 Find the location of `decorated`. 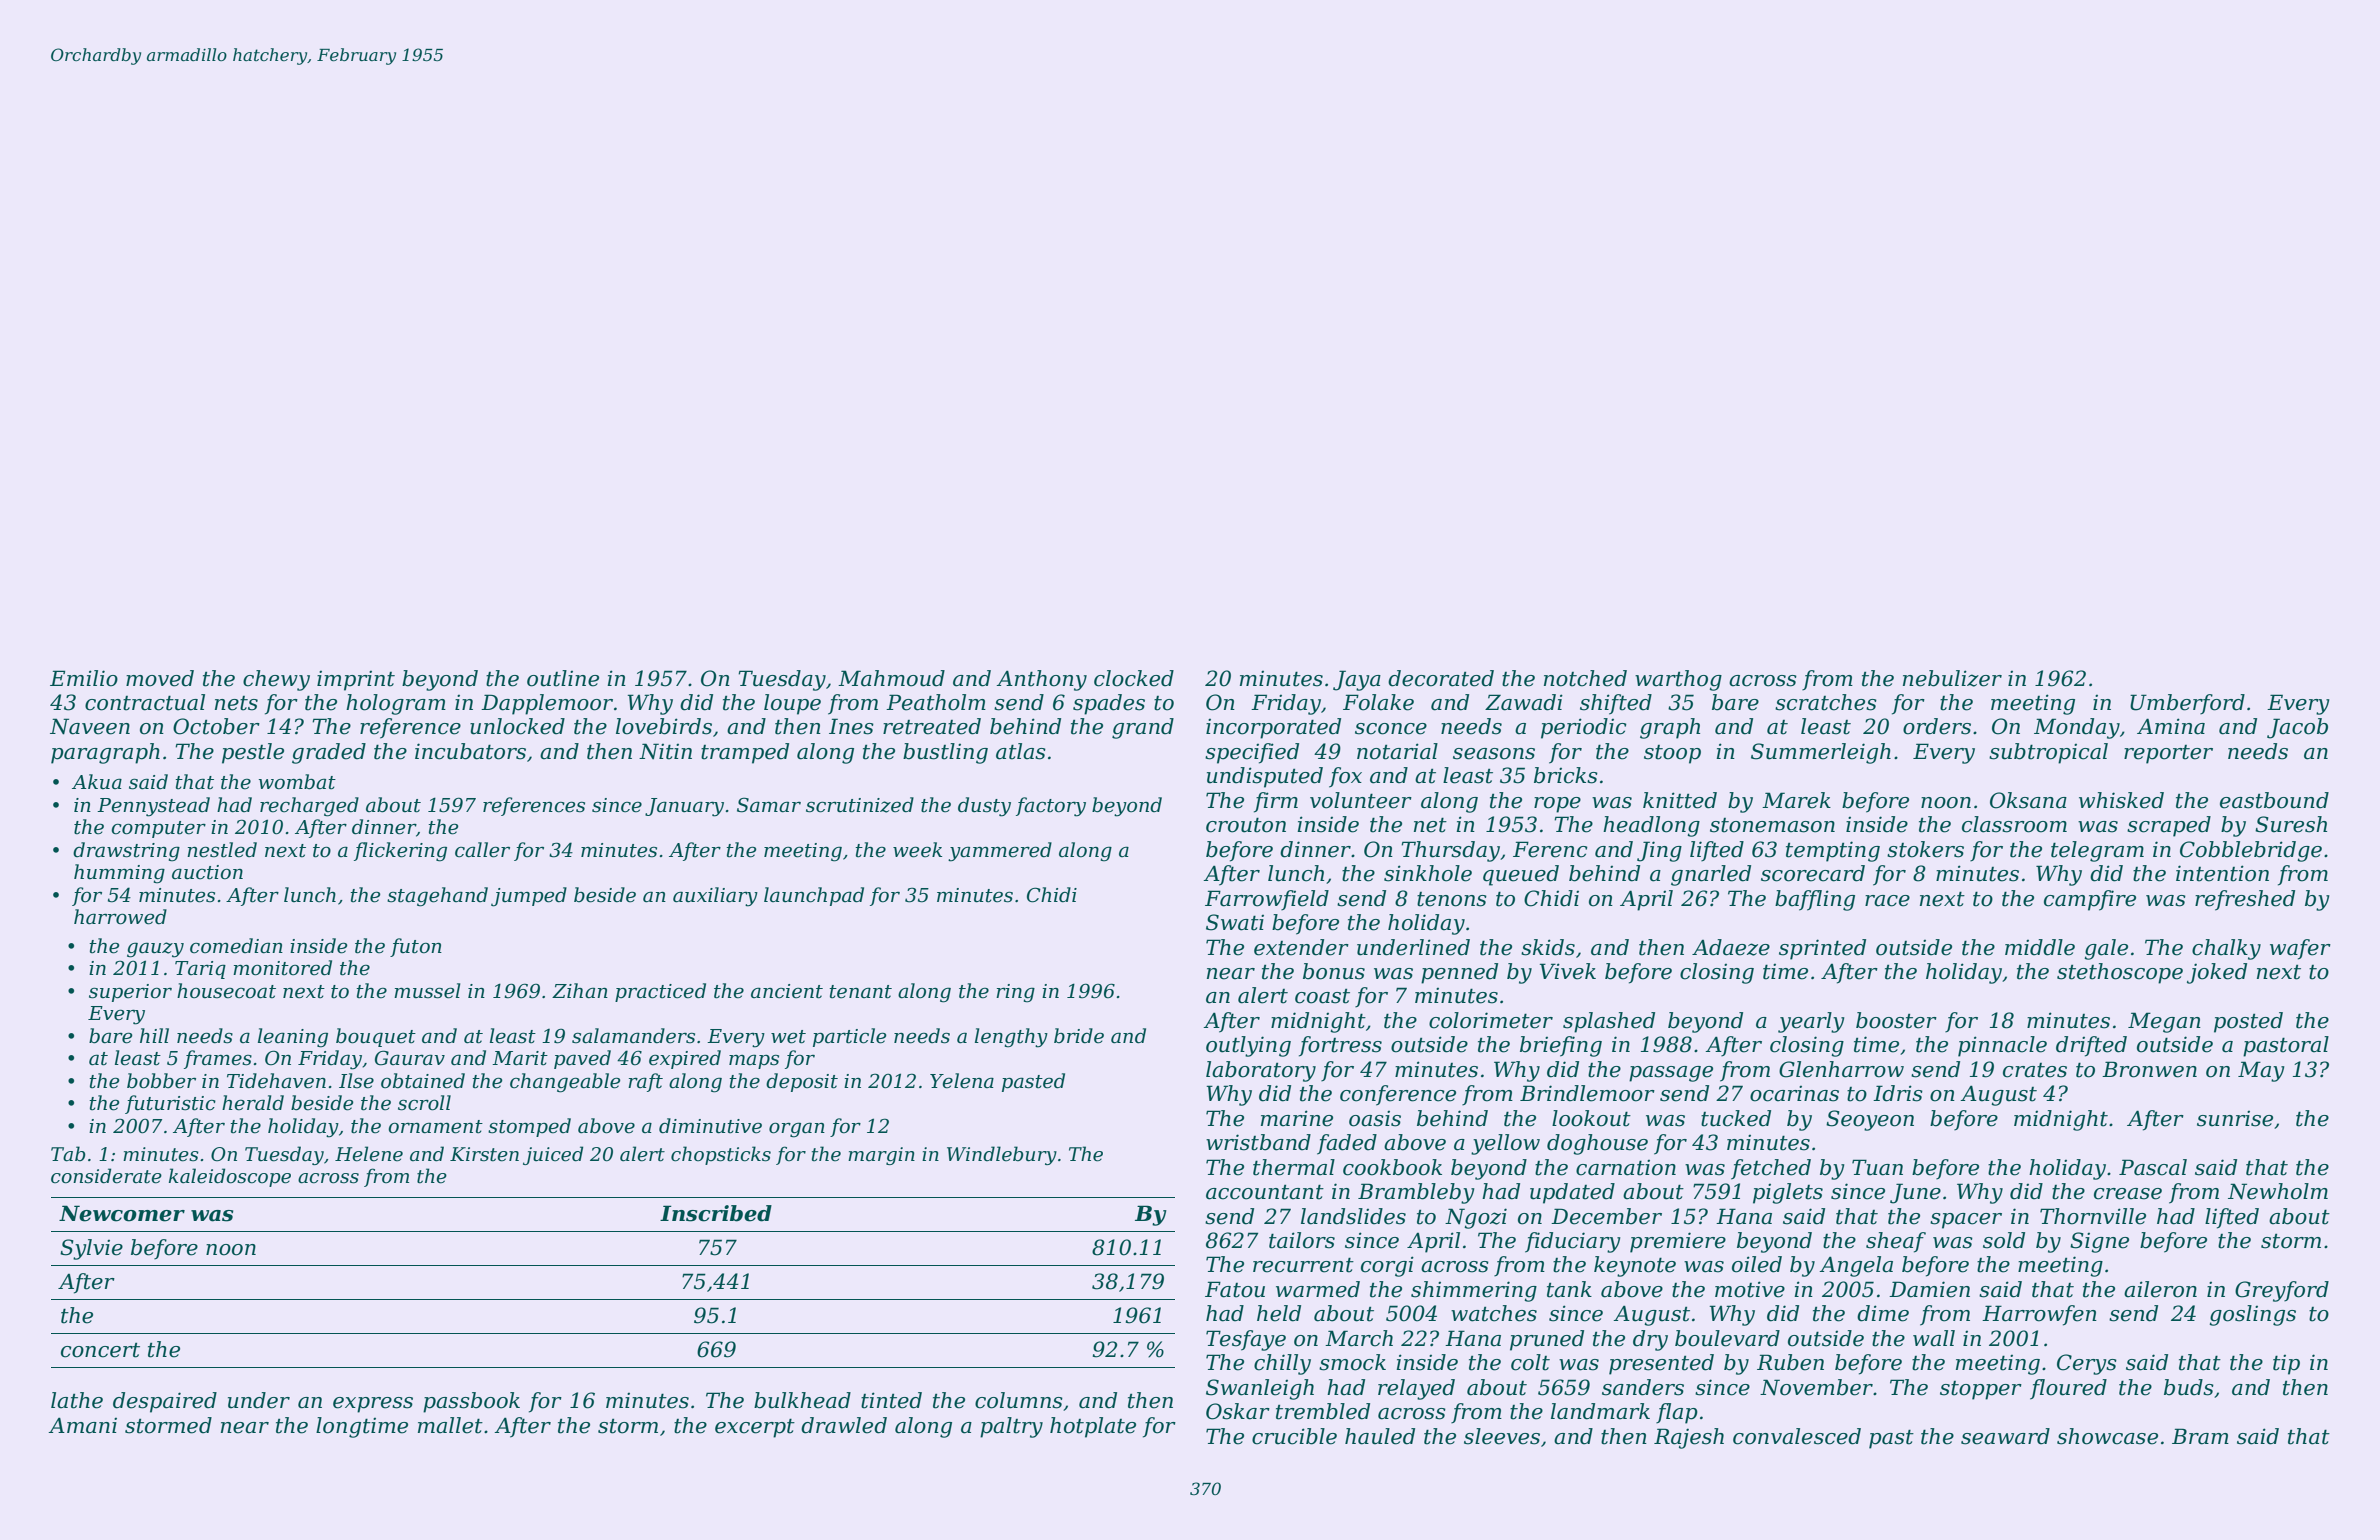

decorated is located at coordinates (1441, 678).
